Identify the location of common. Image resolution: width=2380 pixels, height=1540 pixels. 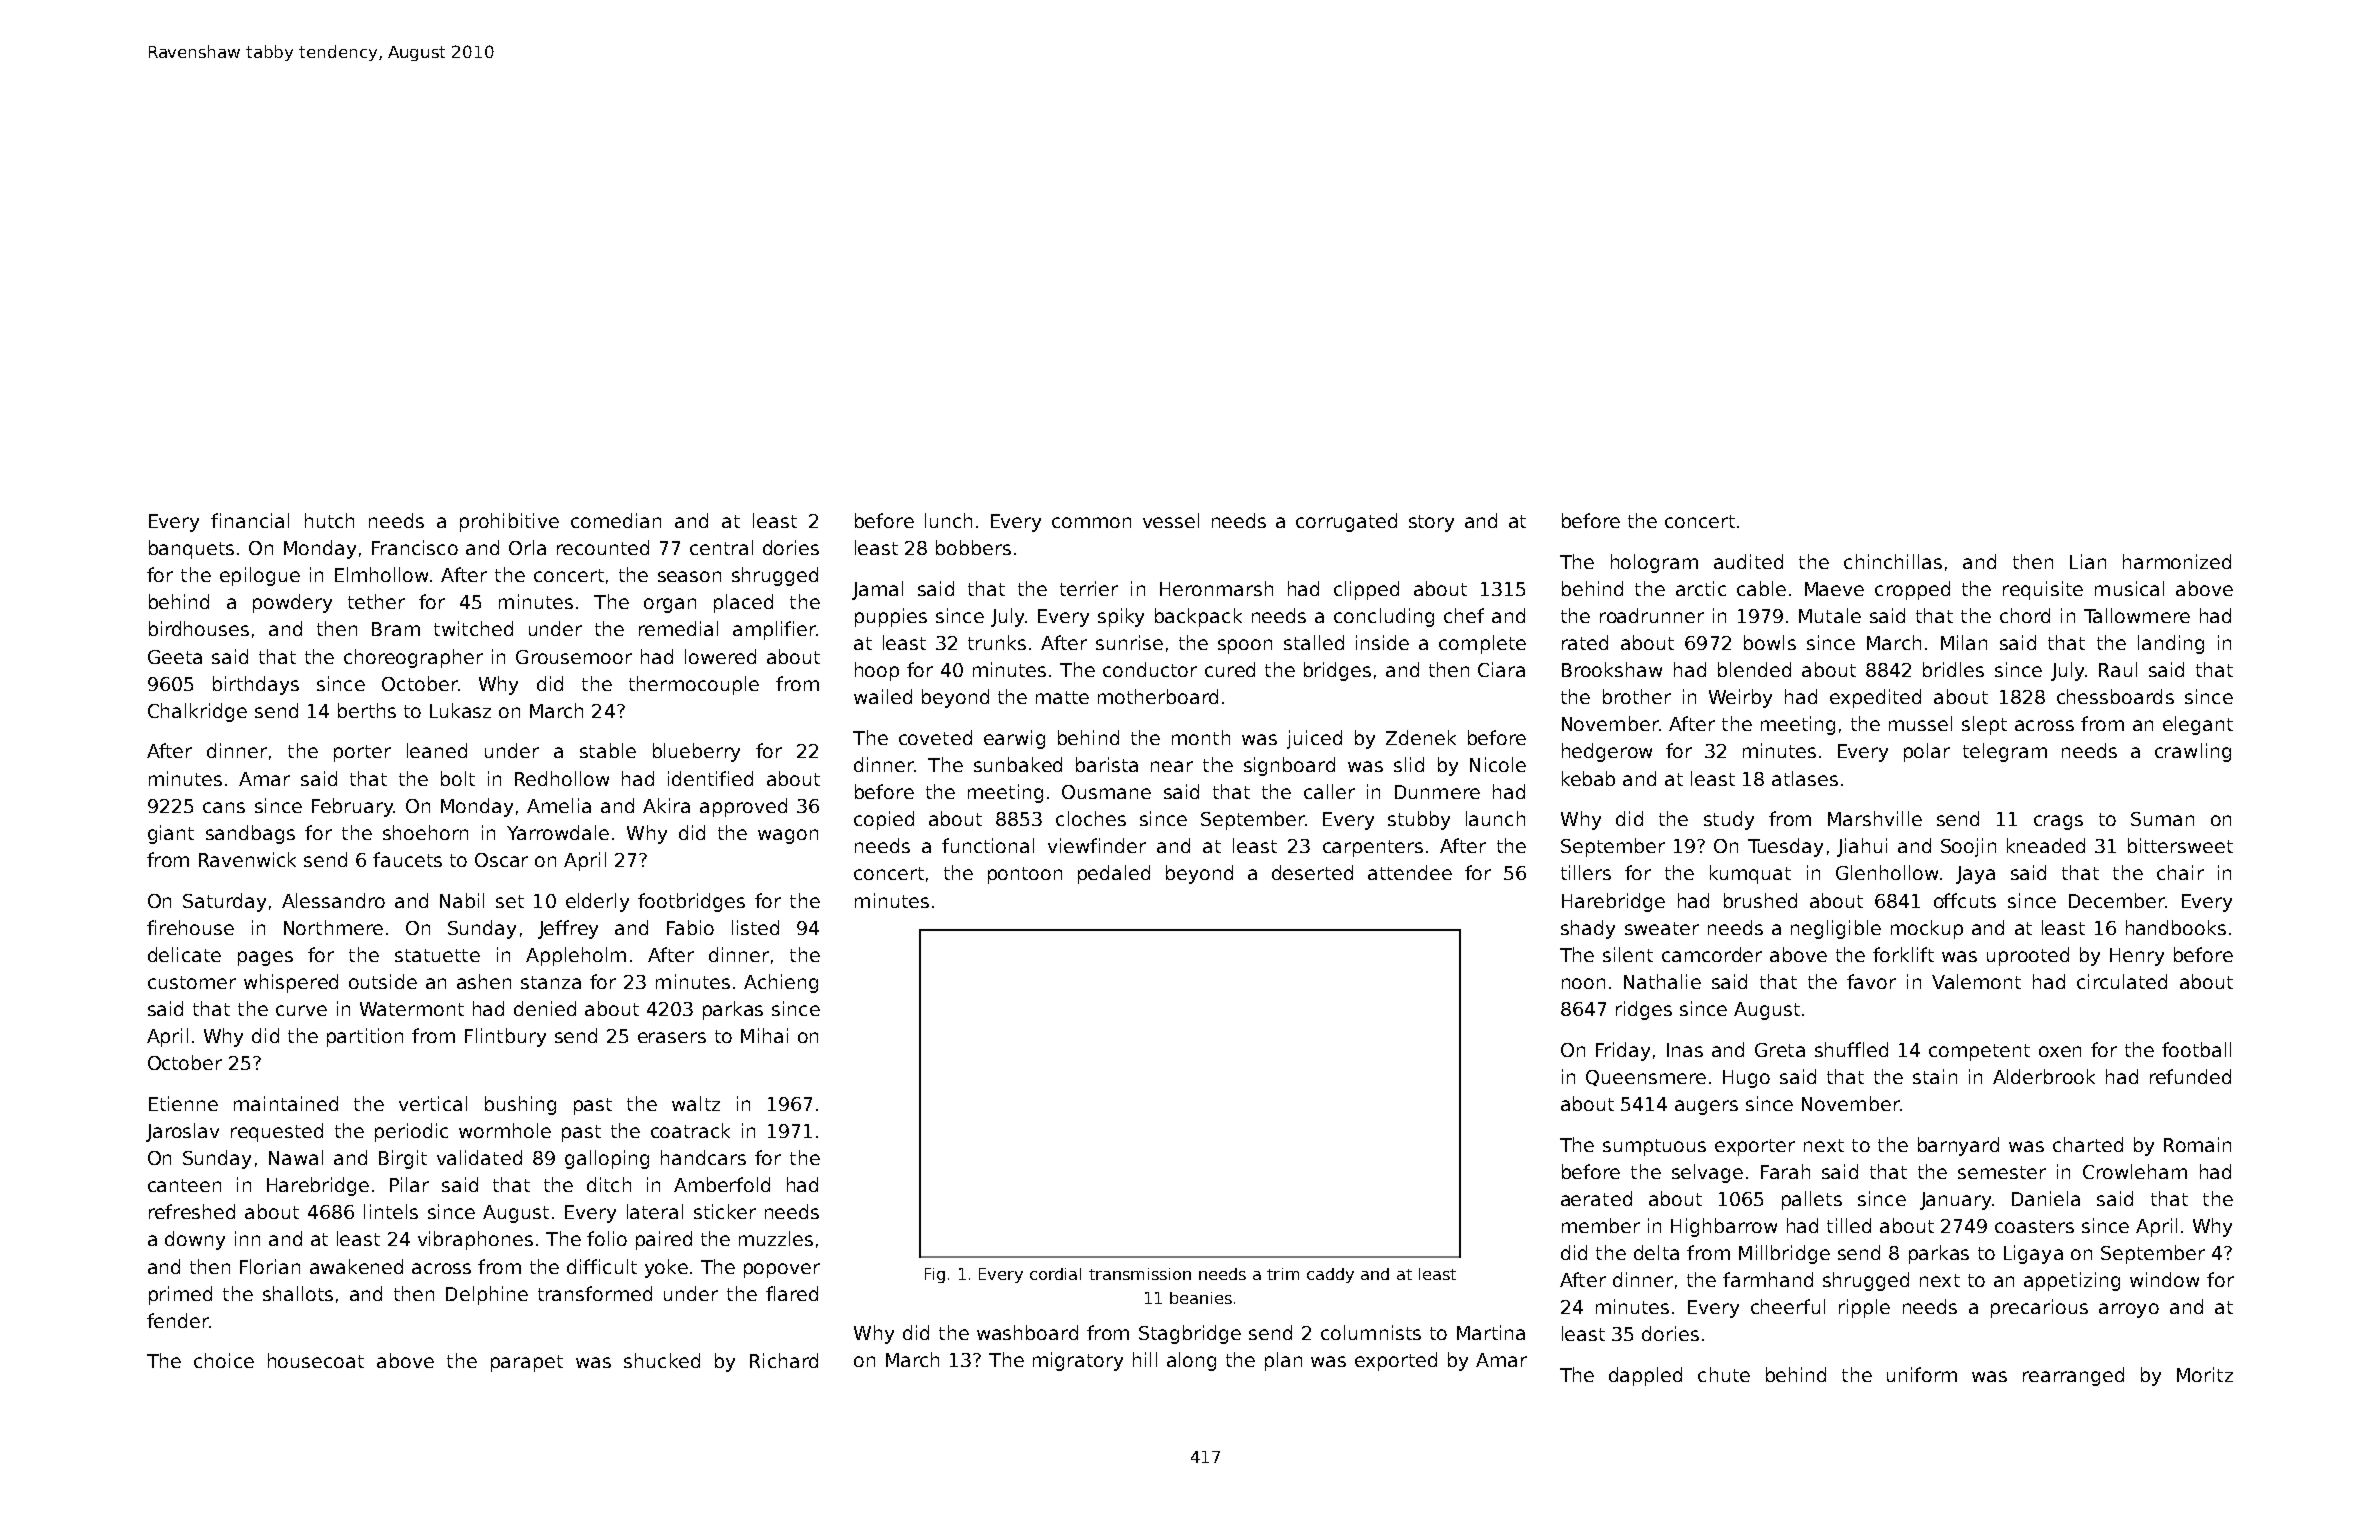
(1091, 522).
